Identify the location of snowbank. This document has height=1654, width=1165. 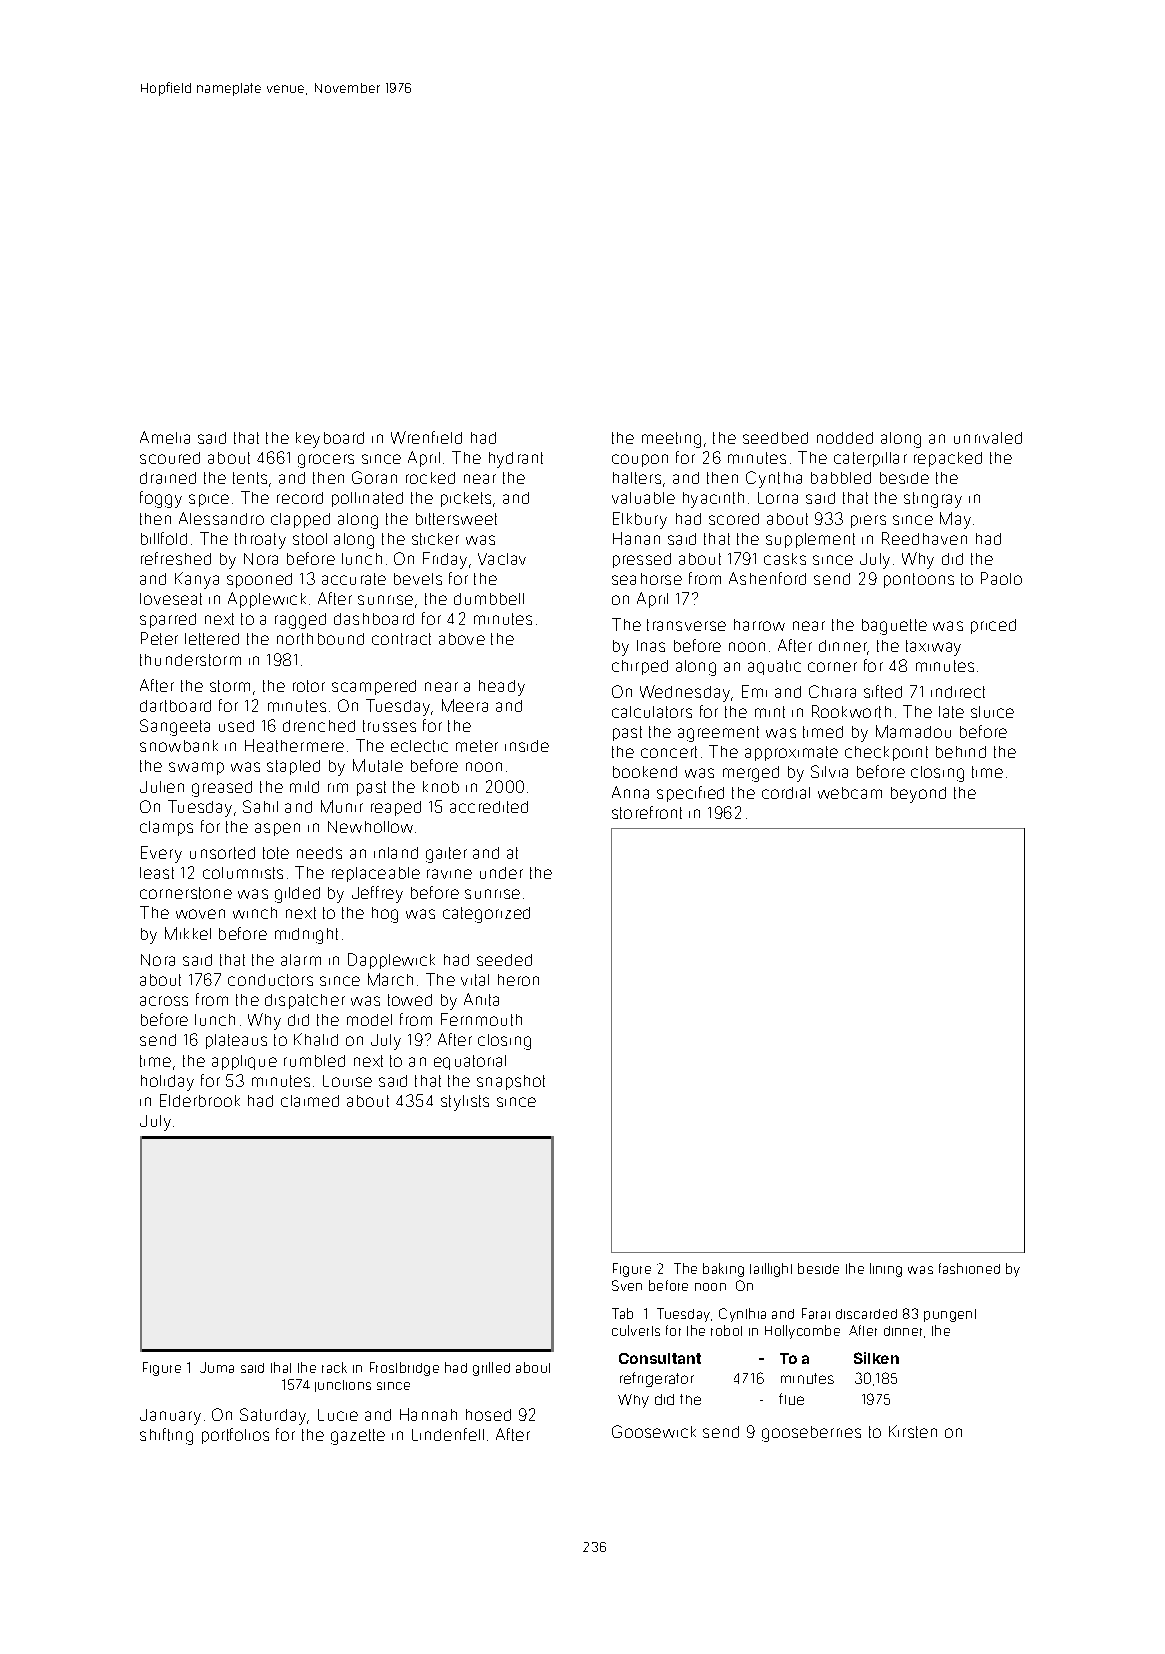
(179, 746).
